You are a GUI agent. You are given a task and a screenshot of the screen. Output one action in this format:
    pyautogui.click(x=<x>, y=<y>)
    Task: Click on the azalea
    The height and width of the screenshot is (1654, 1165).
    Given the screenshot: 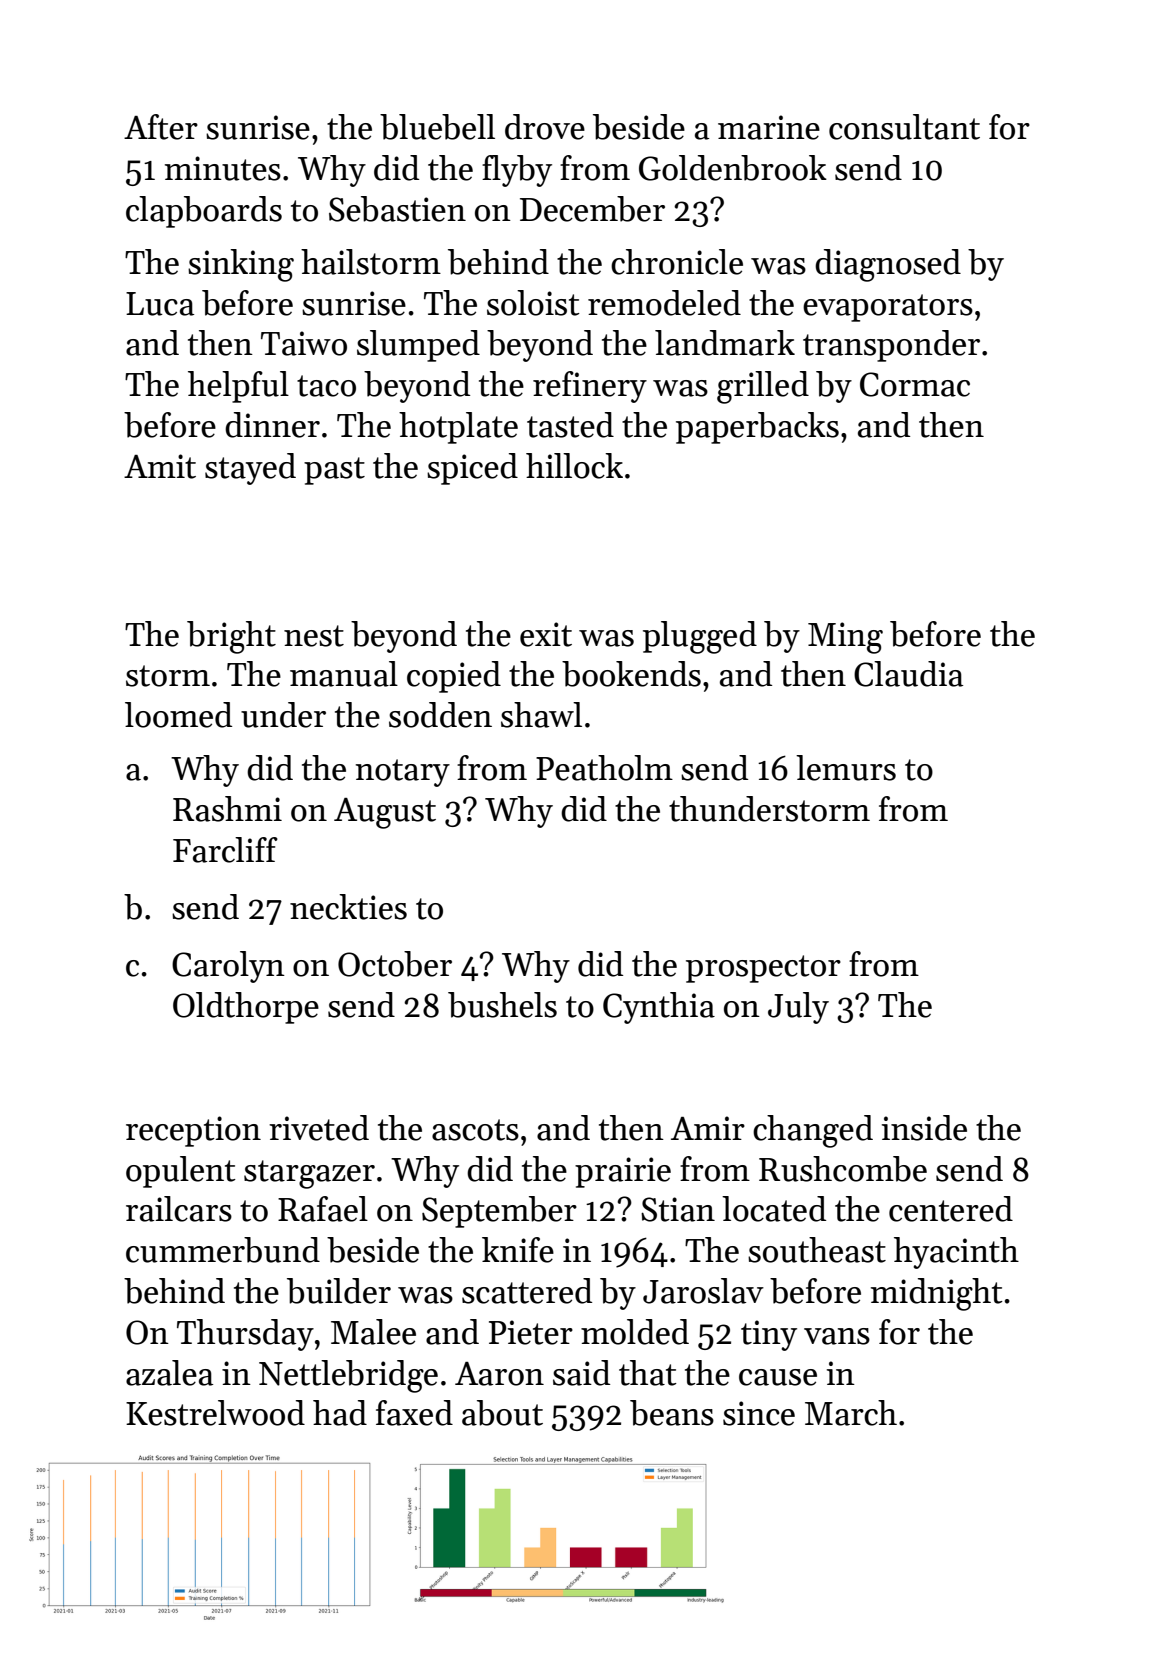 What is the action you would take?
    pyautogui.click(x=169, y=1373)
